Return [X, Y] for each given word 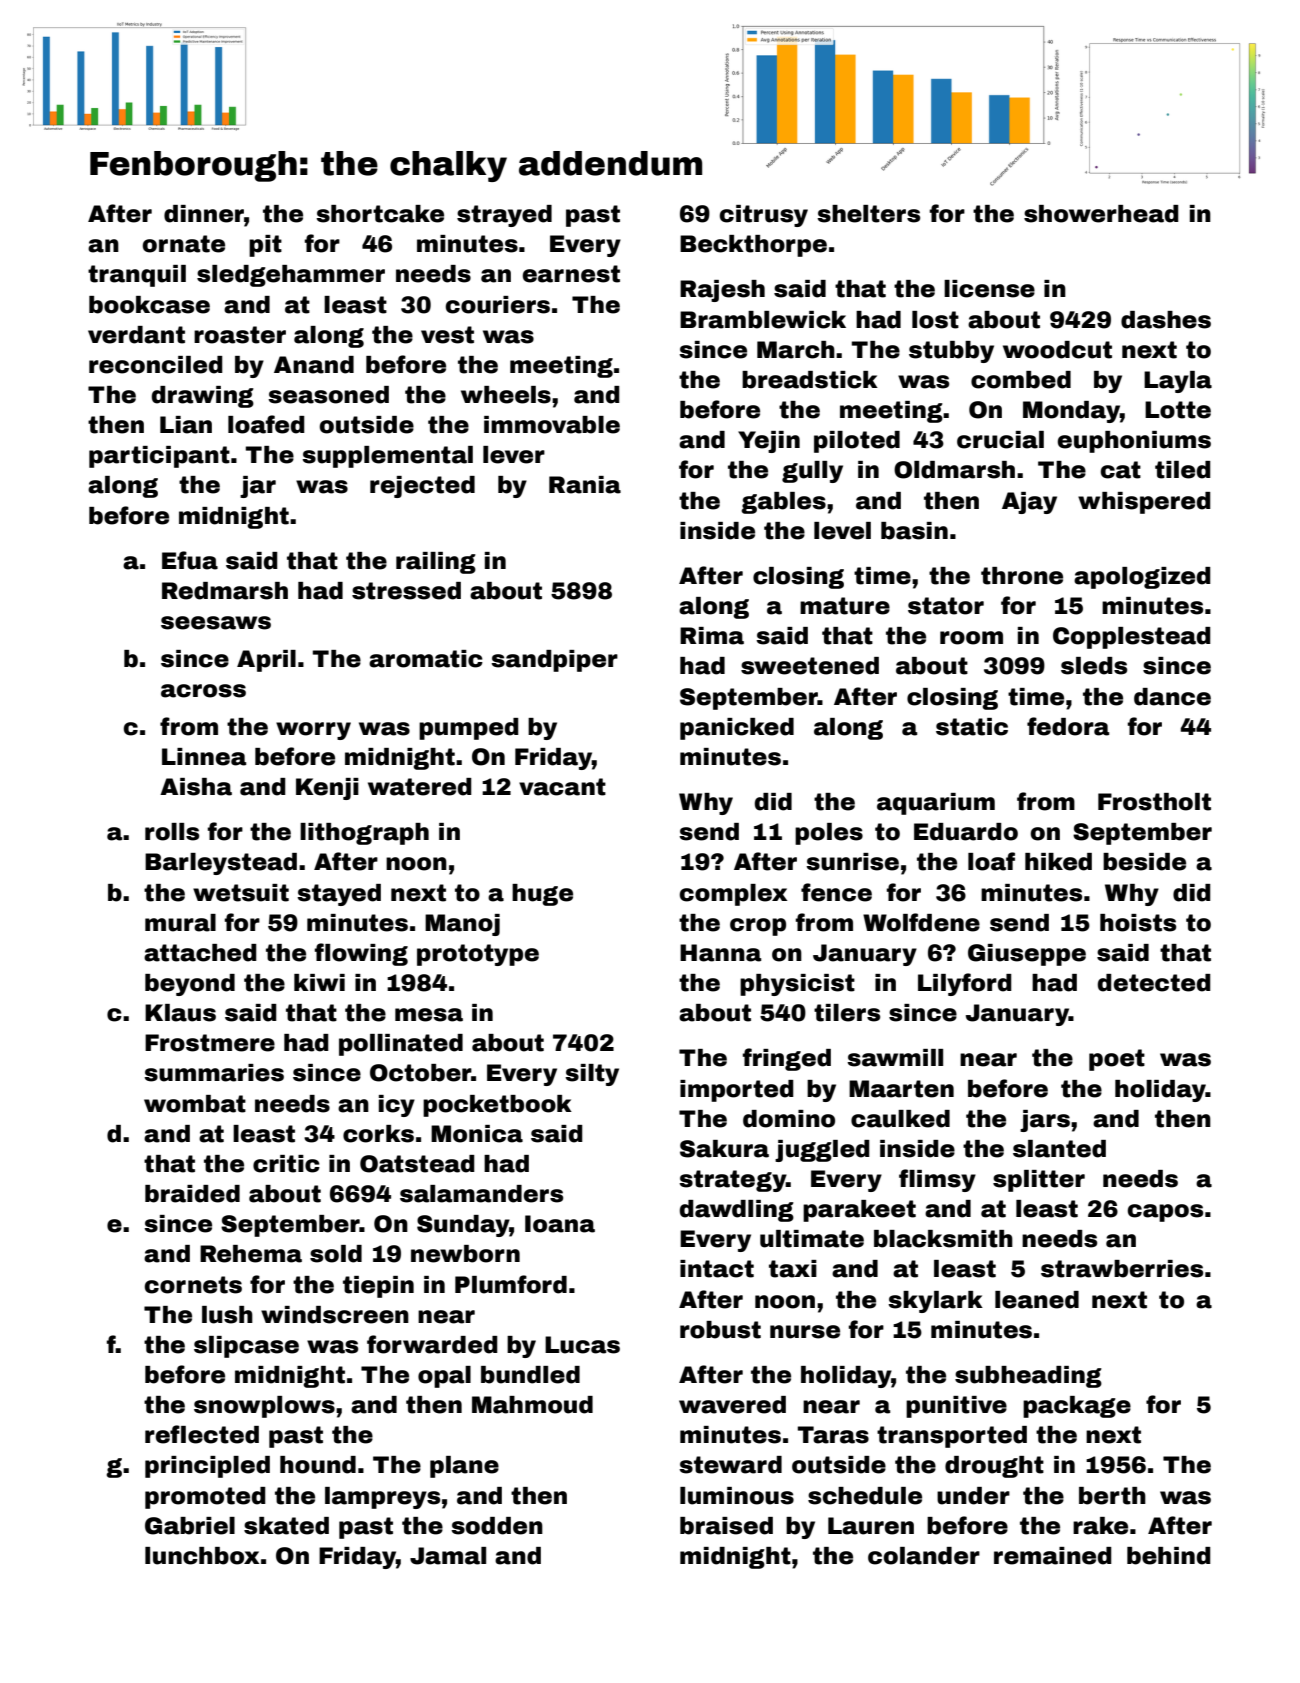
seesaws [216, 623]
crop [758, 927]
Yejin [769, 442]
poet [1117, 1060]
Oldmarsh [954, 470]
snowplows [264, 1407]
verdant [136, 335]
